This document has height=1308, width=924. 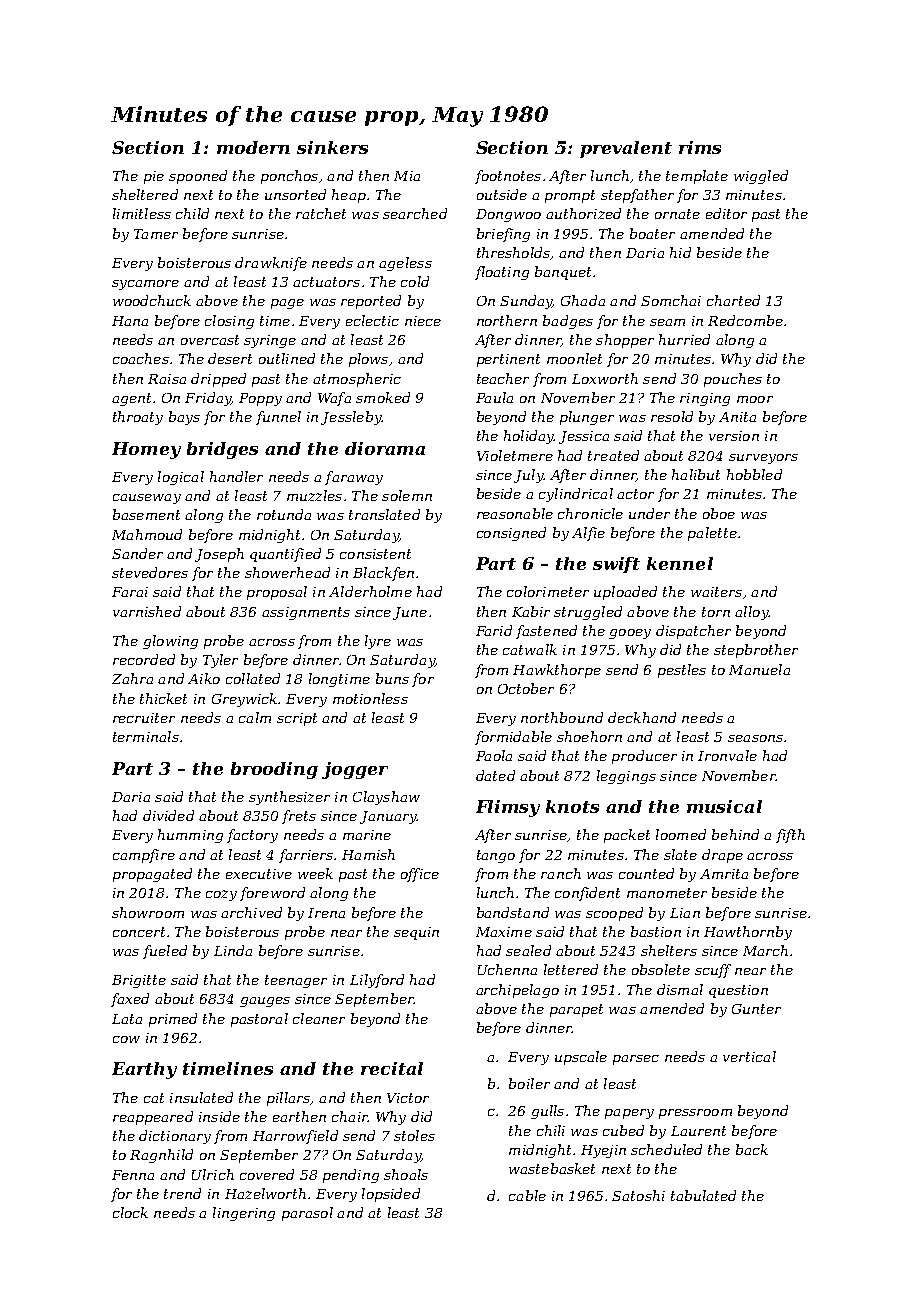 I want to click on modern, so click(x=253, y=147).
